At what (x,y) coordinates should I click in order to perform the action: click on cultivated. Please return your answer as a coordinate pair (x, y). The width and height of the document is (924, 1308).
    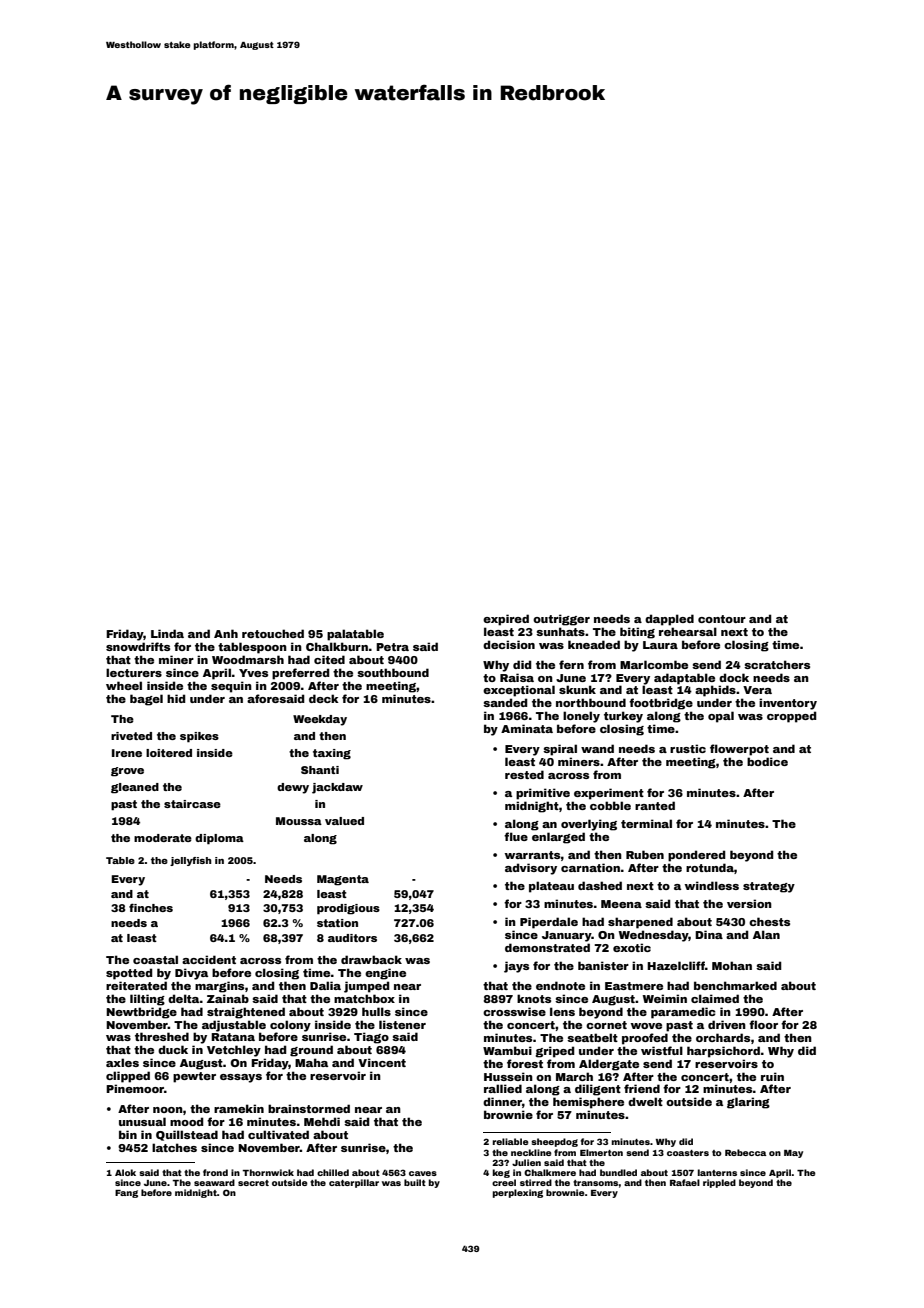
    Looking at the image, I should click on (278, 1134).
